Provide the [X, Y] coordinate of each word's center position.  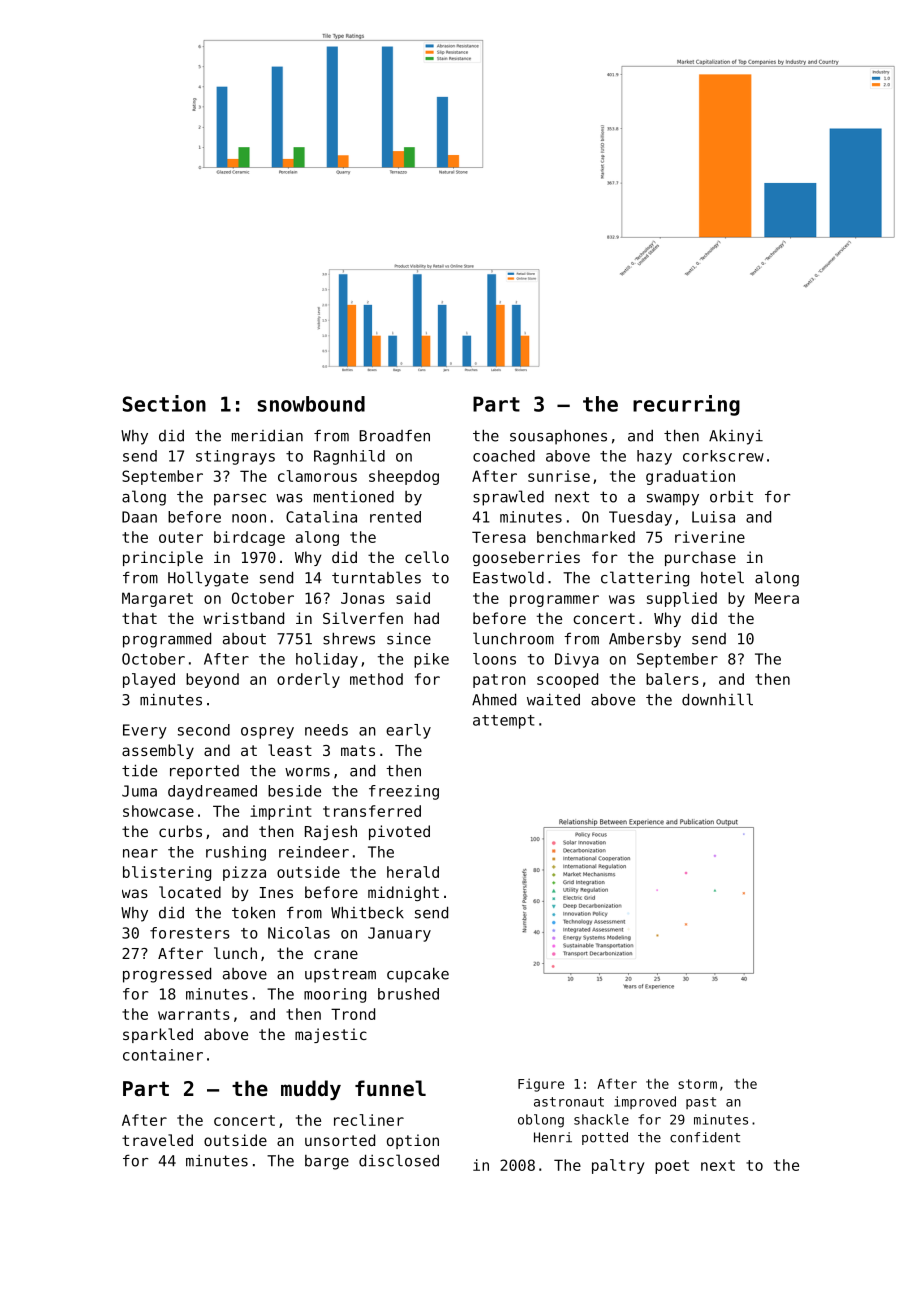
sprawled [508, 498]
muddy [311, 1090]
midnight [403, 893]
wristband [243, 618]
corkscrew [723, 456]
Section [164, 403]
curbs [180, 831]
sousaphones [558, 437]
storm [697, 1084]
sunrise [559, 476]
